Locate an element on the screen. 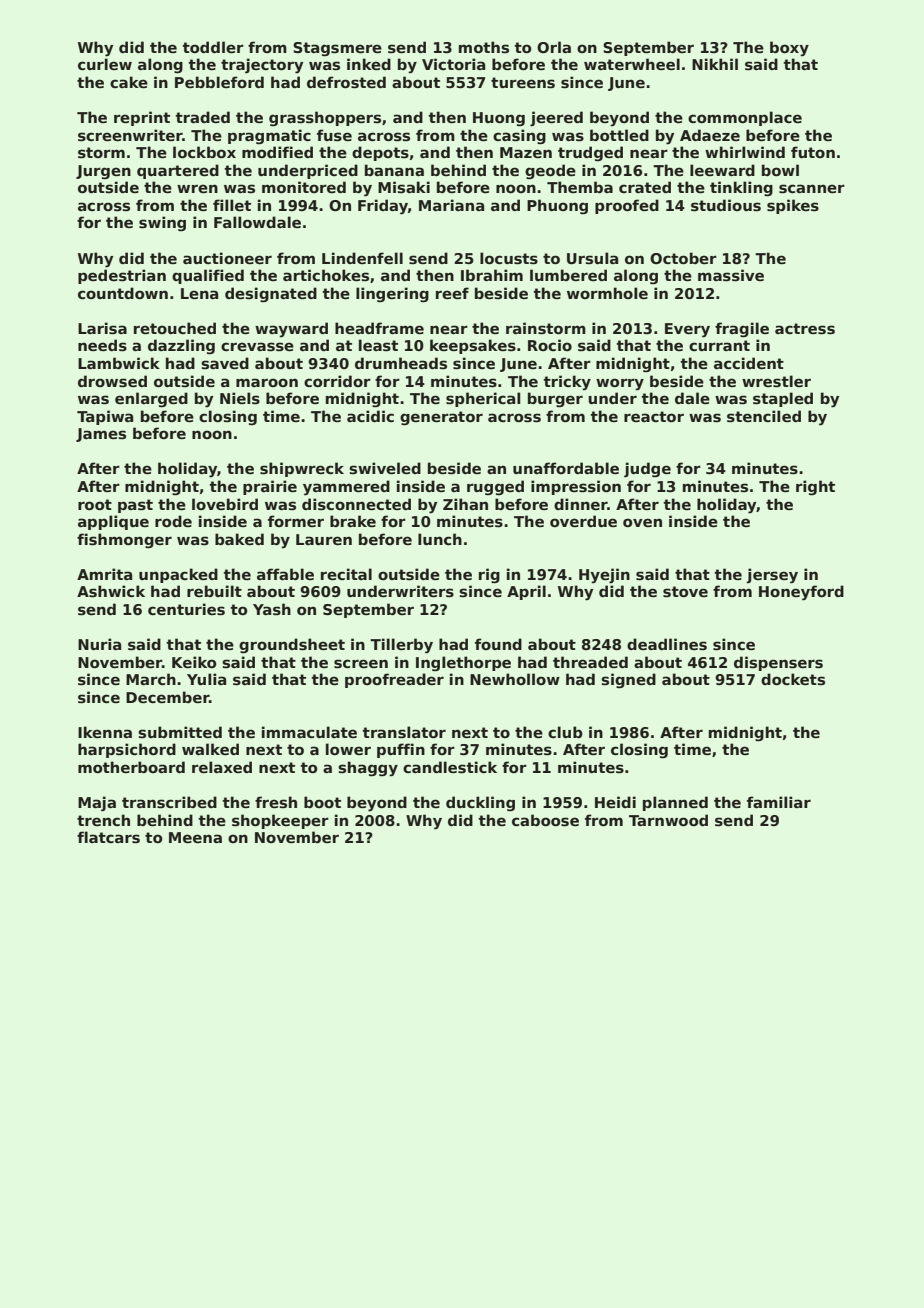 This screenshot has height=1308, width=924. Yulia is located at coordinates (206, 679).
